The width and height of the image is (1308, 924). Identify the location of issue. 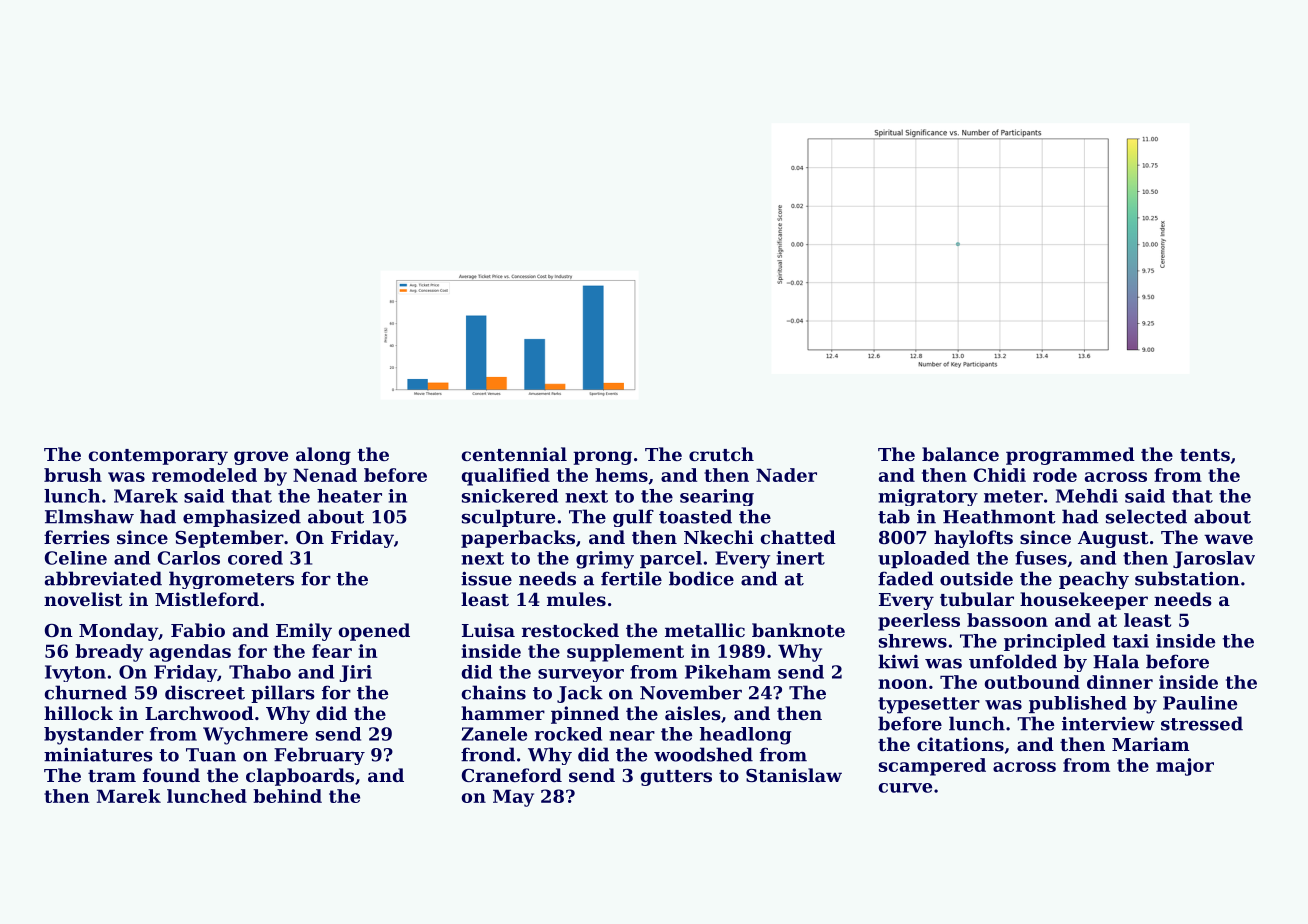
(486, 578).
